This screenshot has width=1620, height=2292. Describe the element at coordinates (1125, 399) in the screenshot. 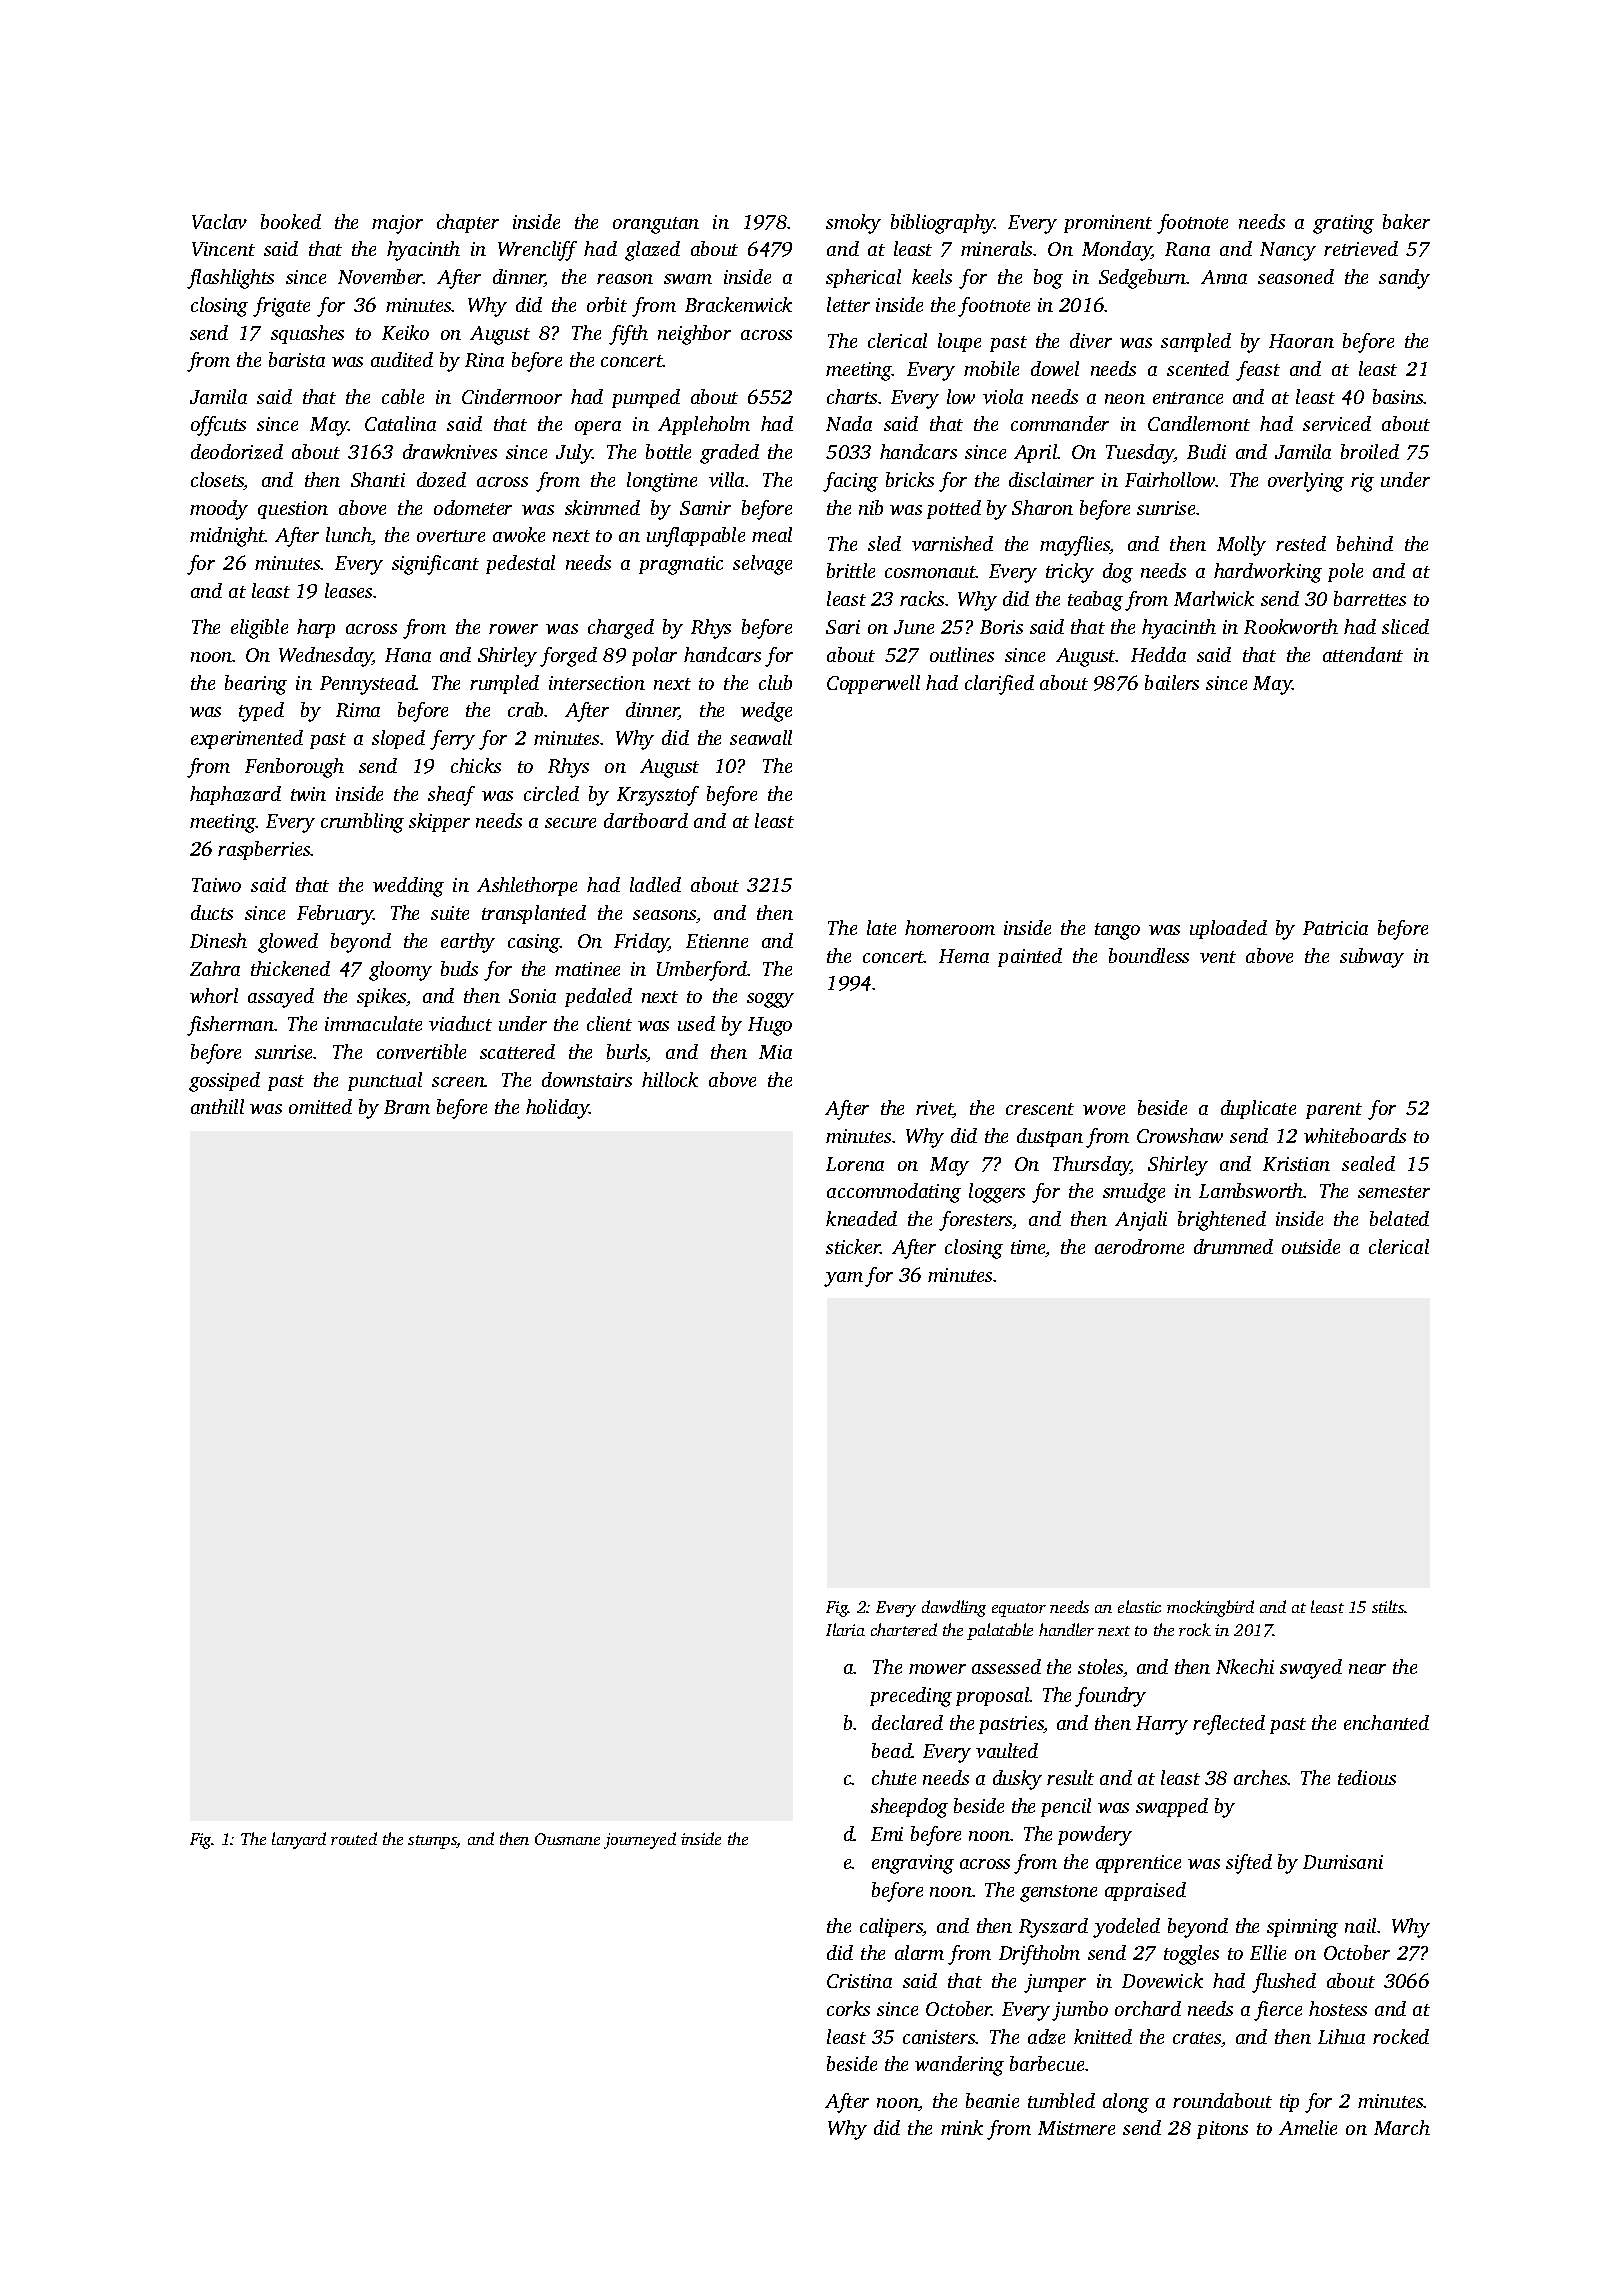

I see `neon` at that location.
